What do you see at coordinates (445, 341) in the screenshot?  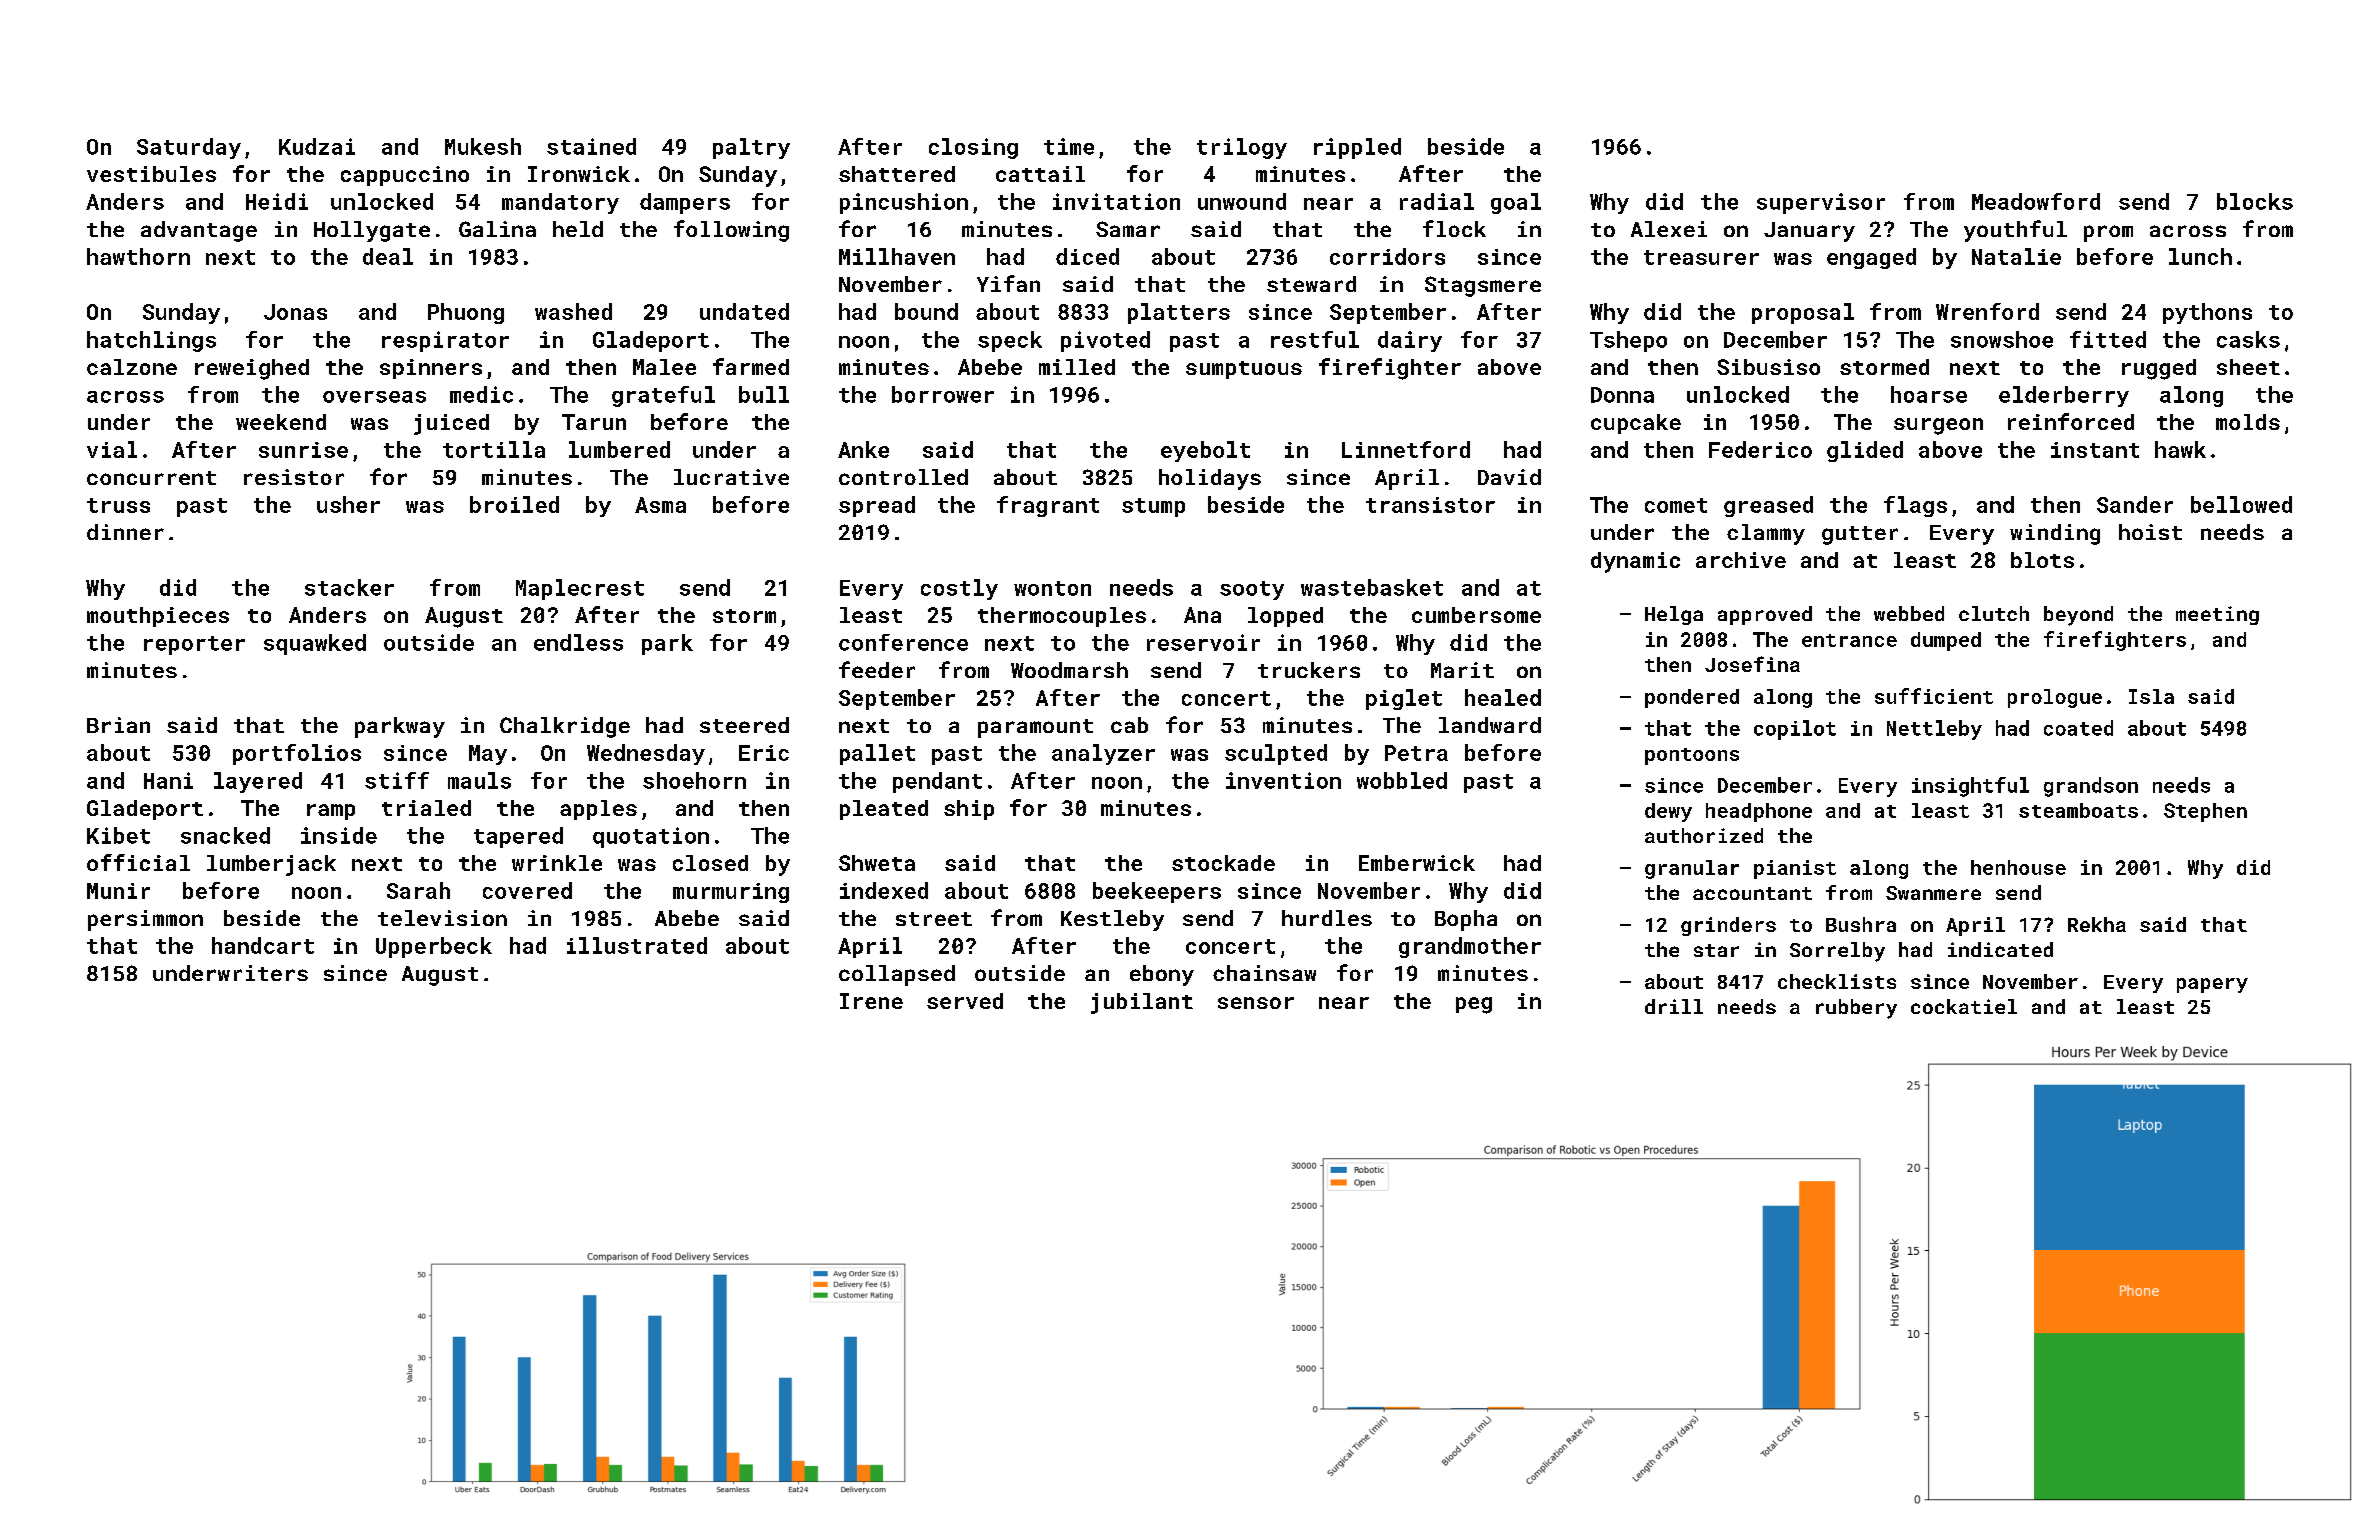 I see `respirator` at bounding box center [445, 341].
